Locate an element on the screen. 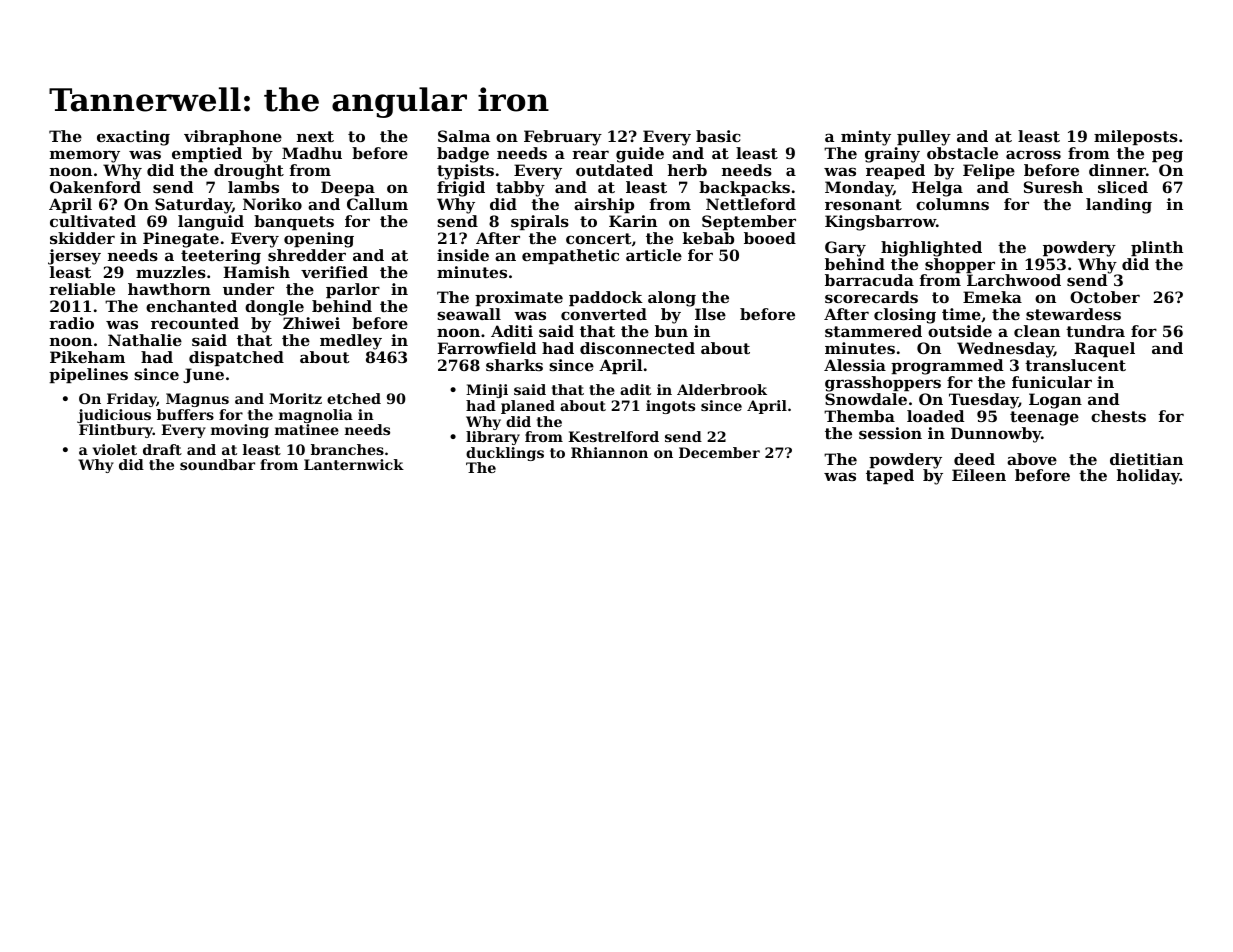 This screenshot has width=1233, height=952. pulley is located at coordinates (924, 138).
